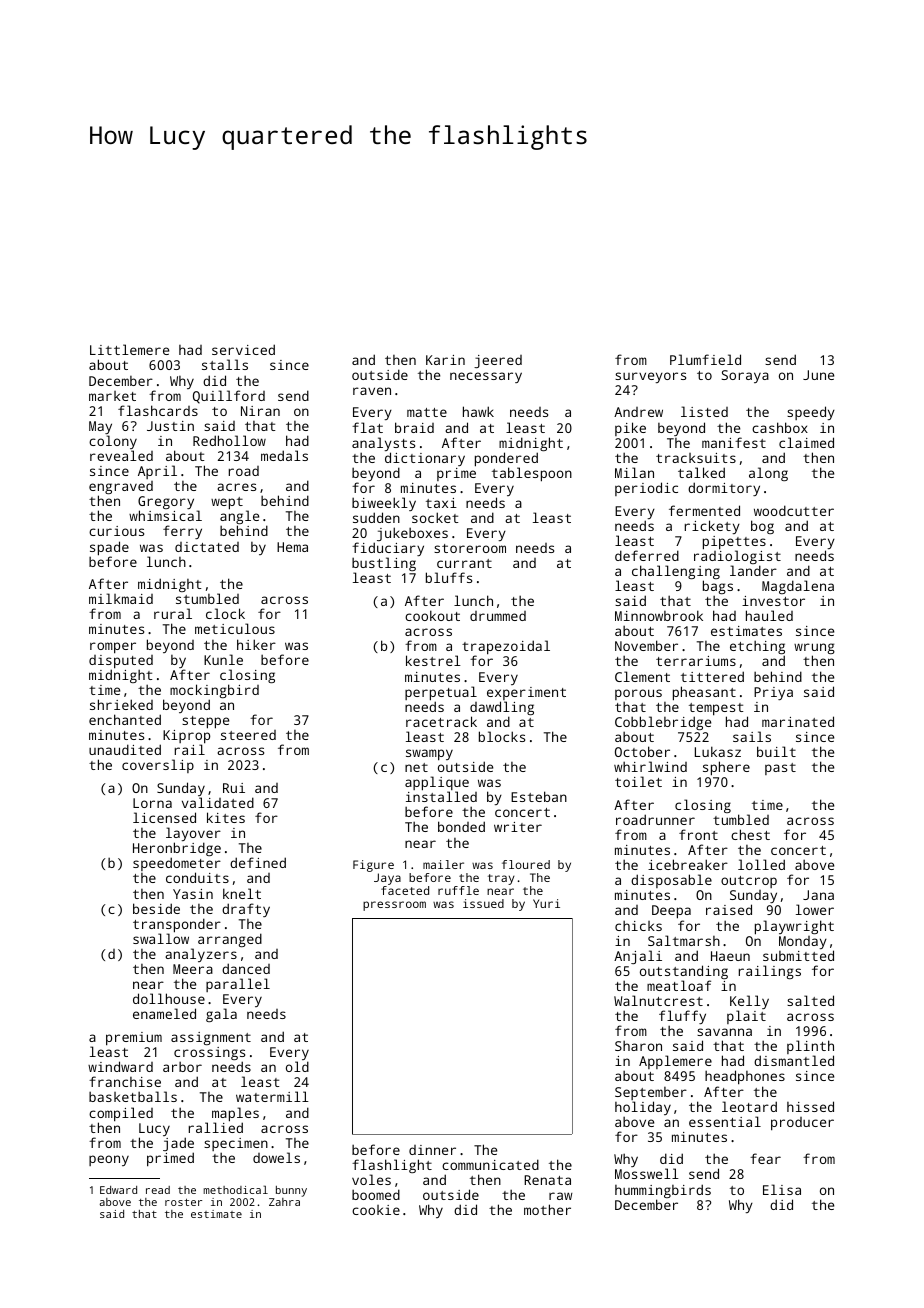 This page has width=924, height=1308. I want to click on serviced, so click(243, 349).
